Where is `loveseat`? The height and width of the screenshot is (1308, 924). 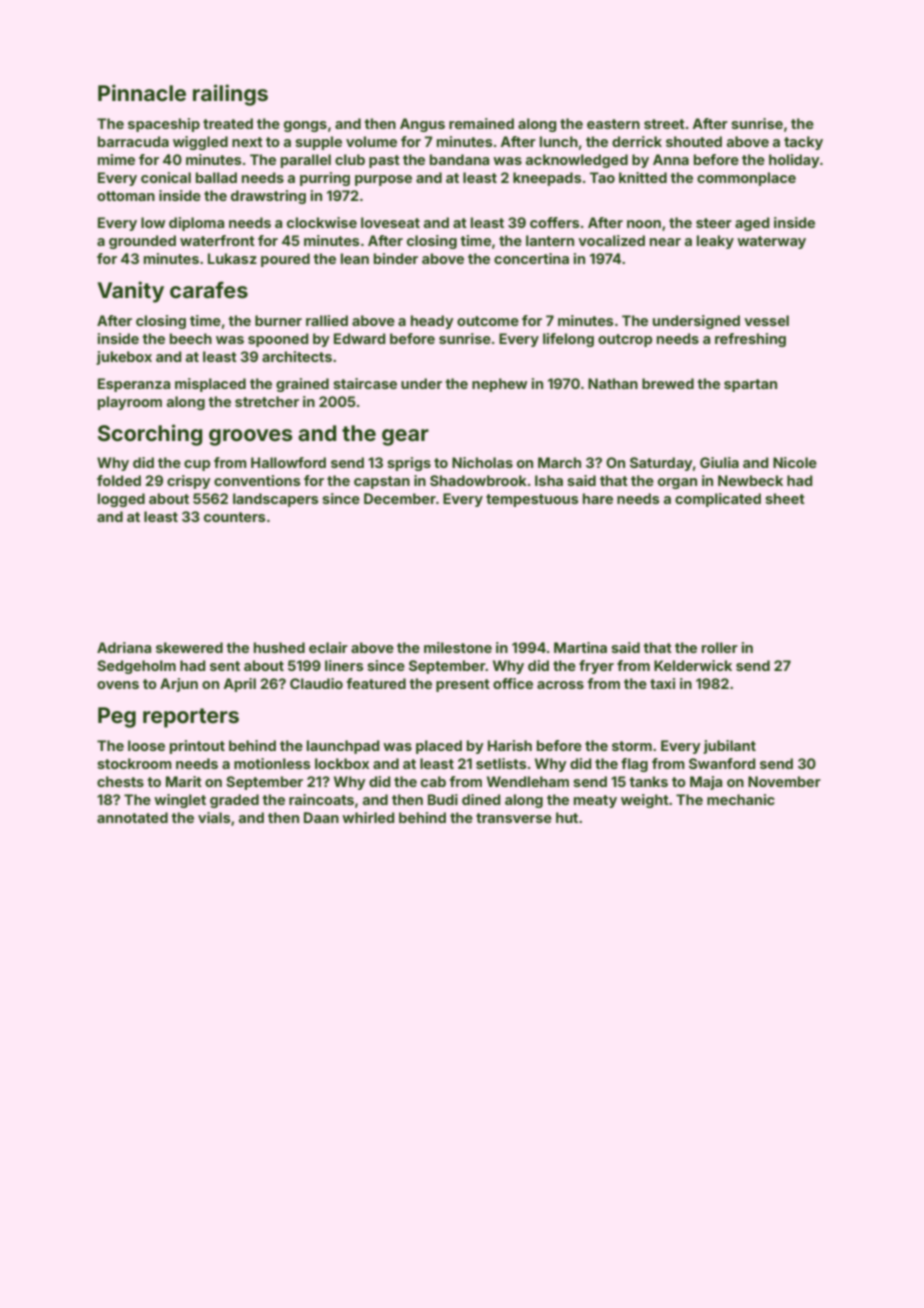 loveseat is located at coordinates (390, 222).
